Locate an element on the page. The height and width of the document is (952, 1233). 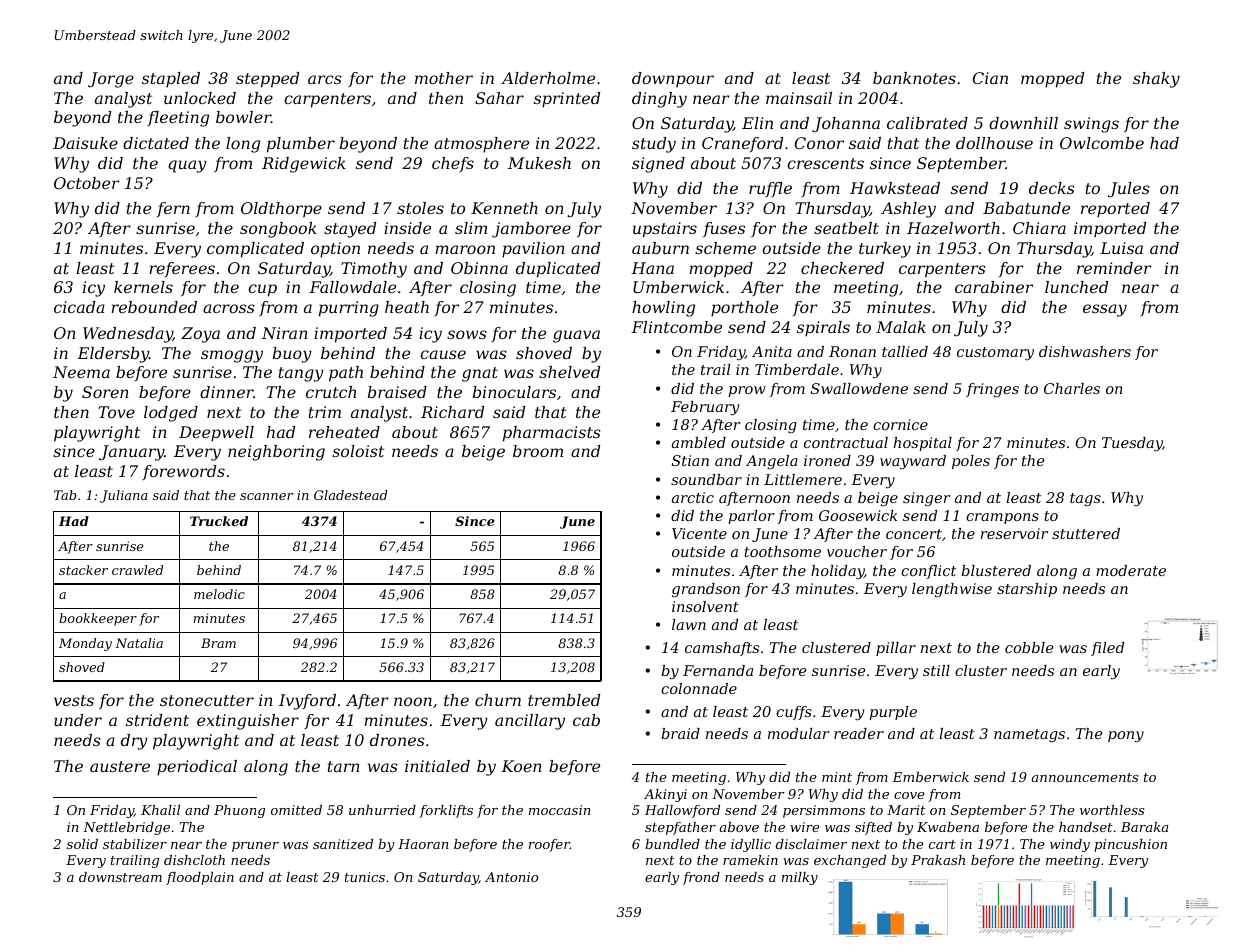
Akinyi is located at coordinates (665, 795).
